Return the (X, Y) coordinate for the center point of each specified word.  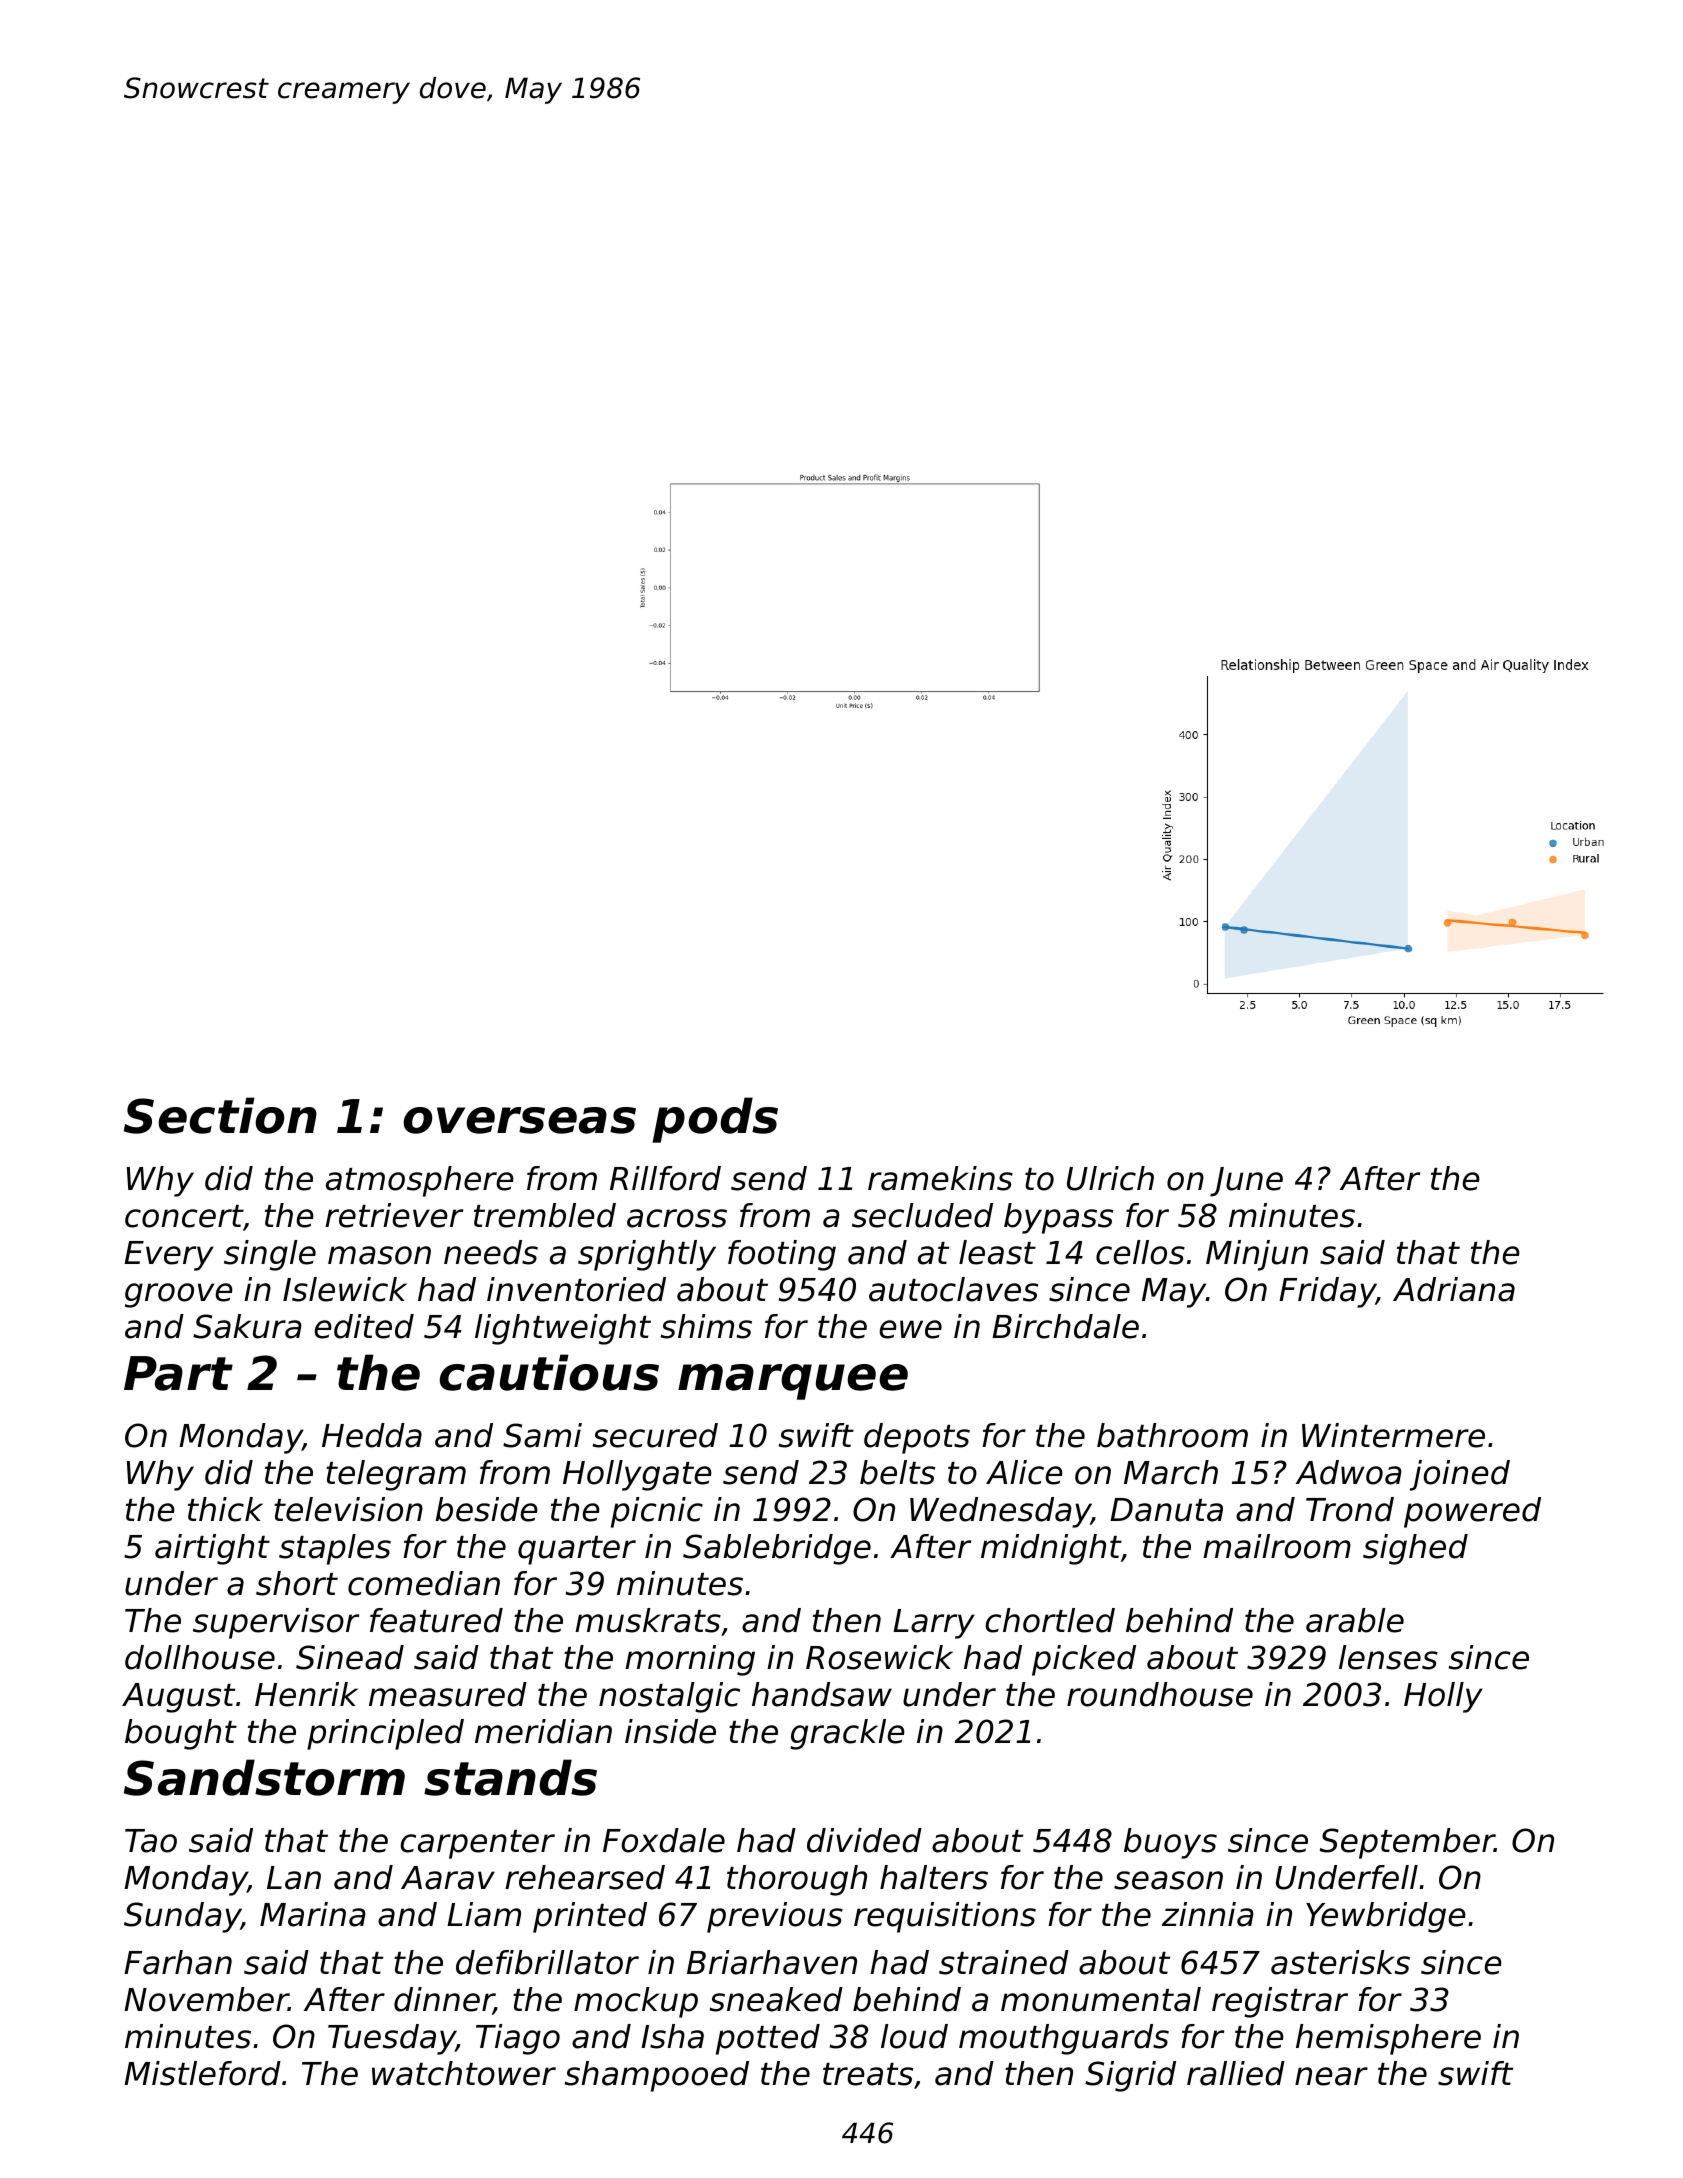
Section (220, 1115)
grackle (847, 1734)
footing (782, 1255)
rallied (1236, 2073)
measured (448, 1694)
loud (914, 2036)
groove (179, 1295)
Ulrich (1110, 1178)
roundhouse (1160, 1694)
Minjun (1257, 1255)
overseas (519, 1120)
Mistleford (202, 2073)
